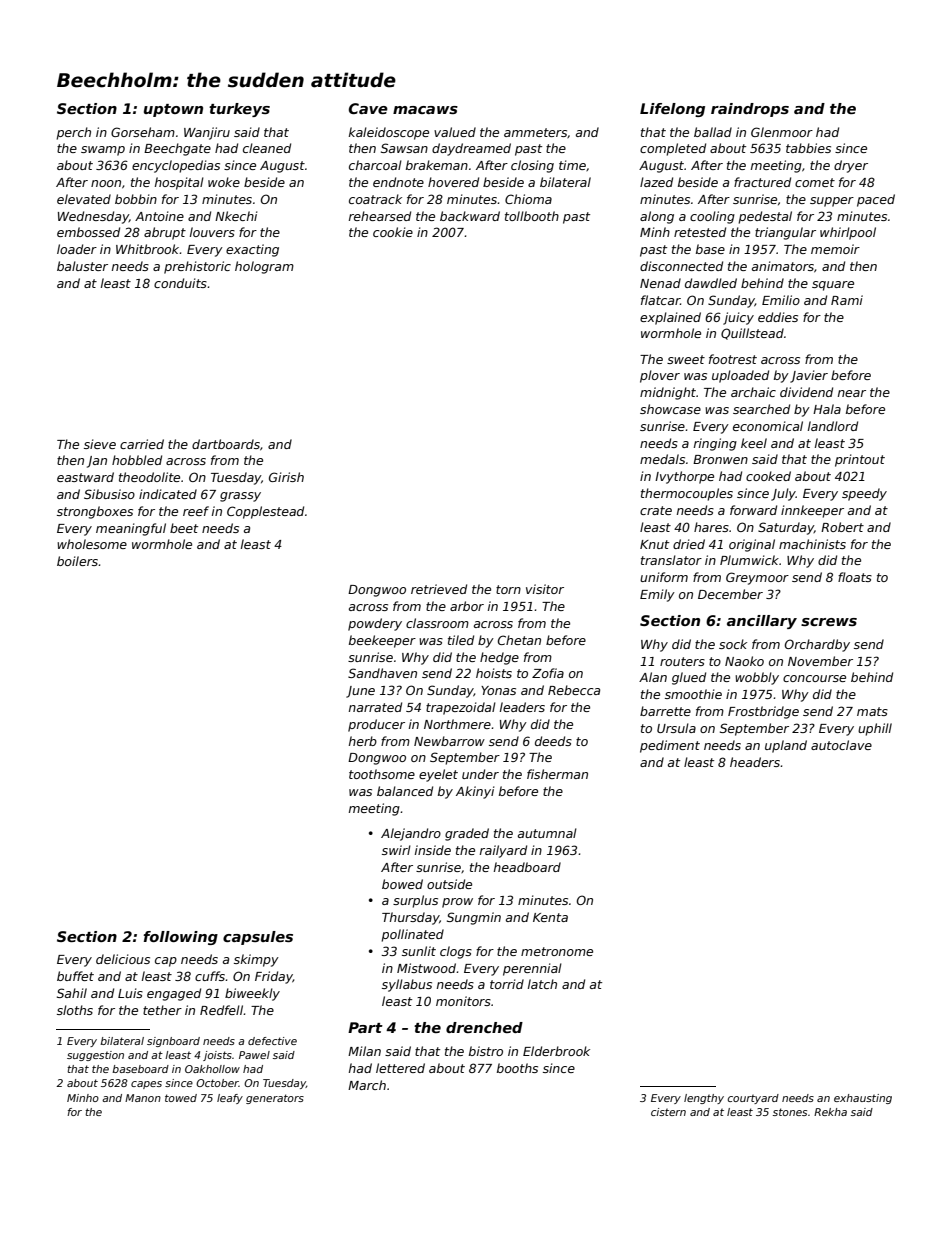 The image size is (952, 1233). What do you see at coordinates (753, 510) in the image?
I see `forward` at bounding box center [753, 510].
